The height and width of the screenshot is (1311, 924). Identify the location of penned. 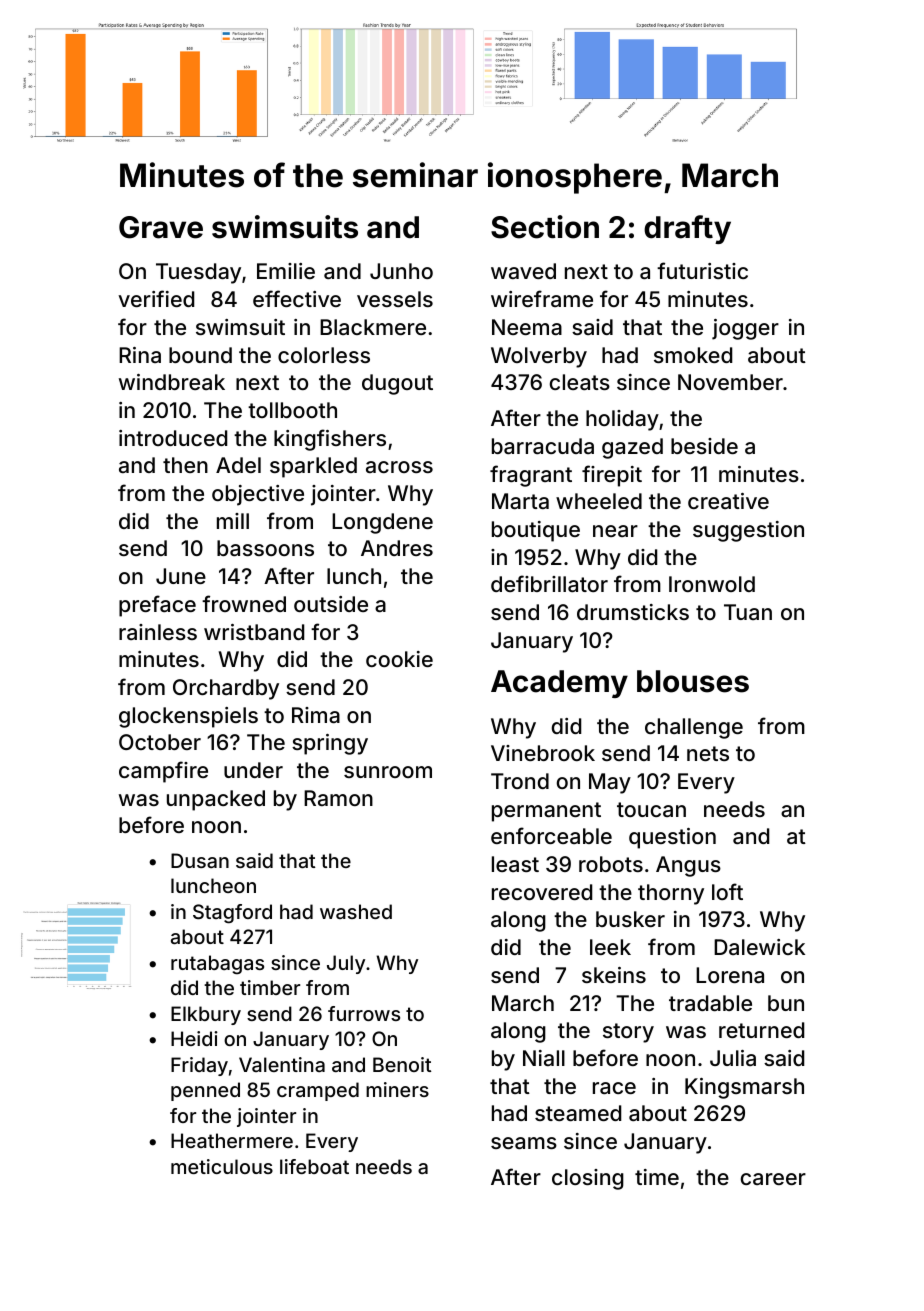
(205, 1091).
